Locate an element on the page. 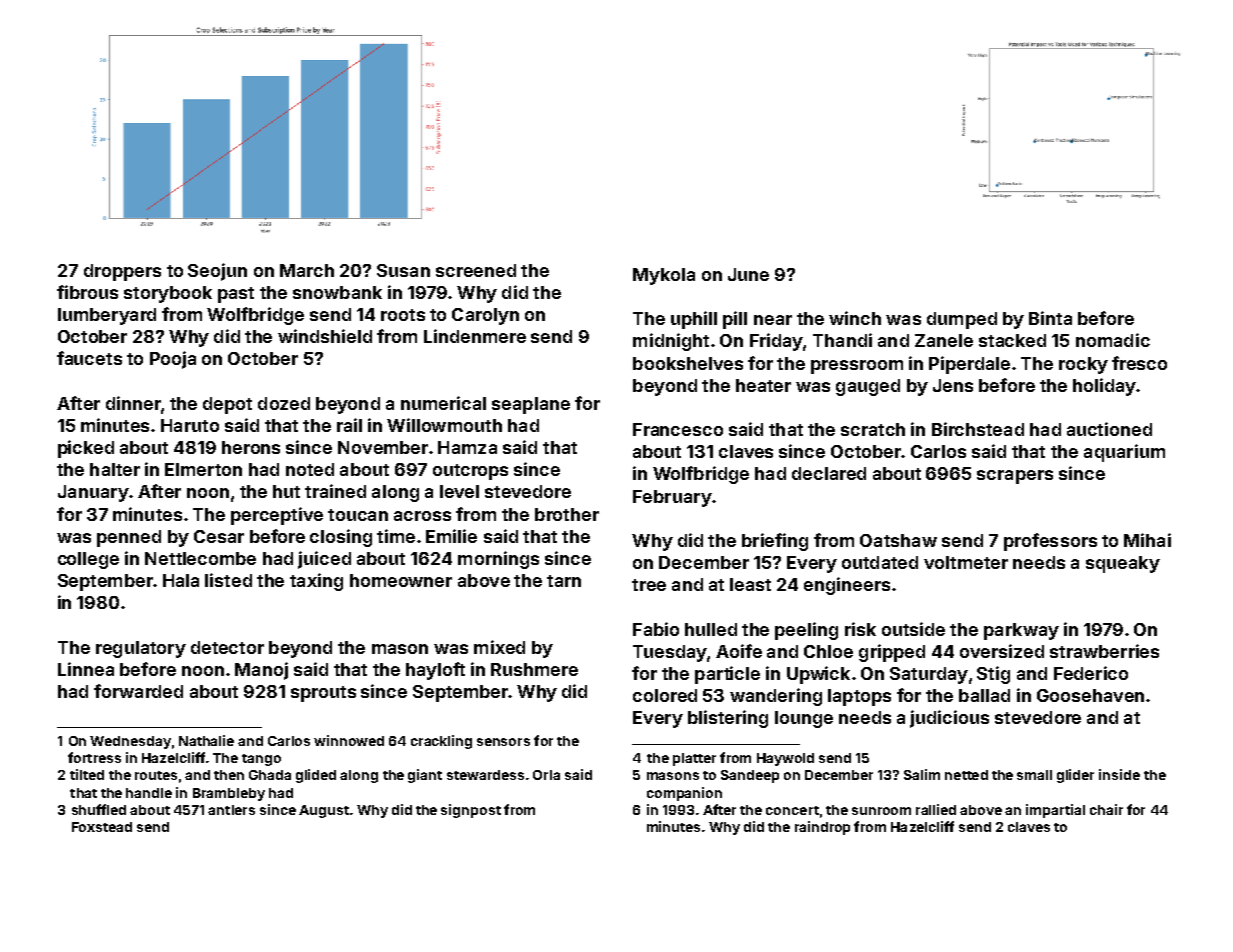 This image has height=952, width=1233. Mykola is located at coordinates (664, 276).
